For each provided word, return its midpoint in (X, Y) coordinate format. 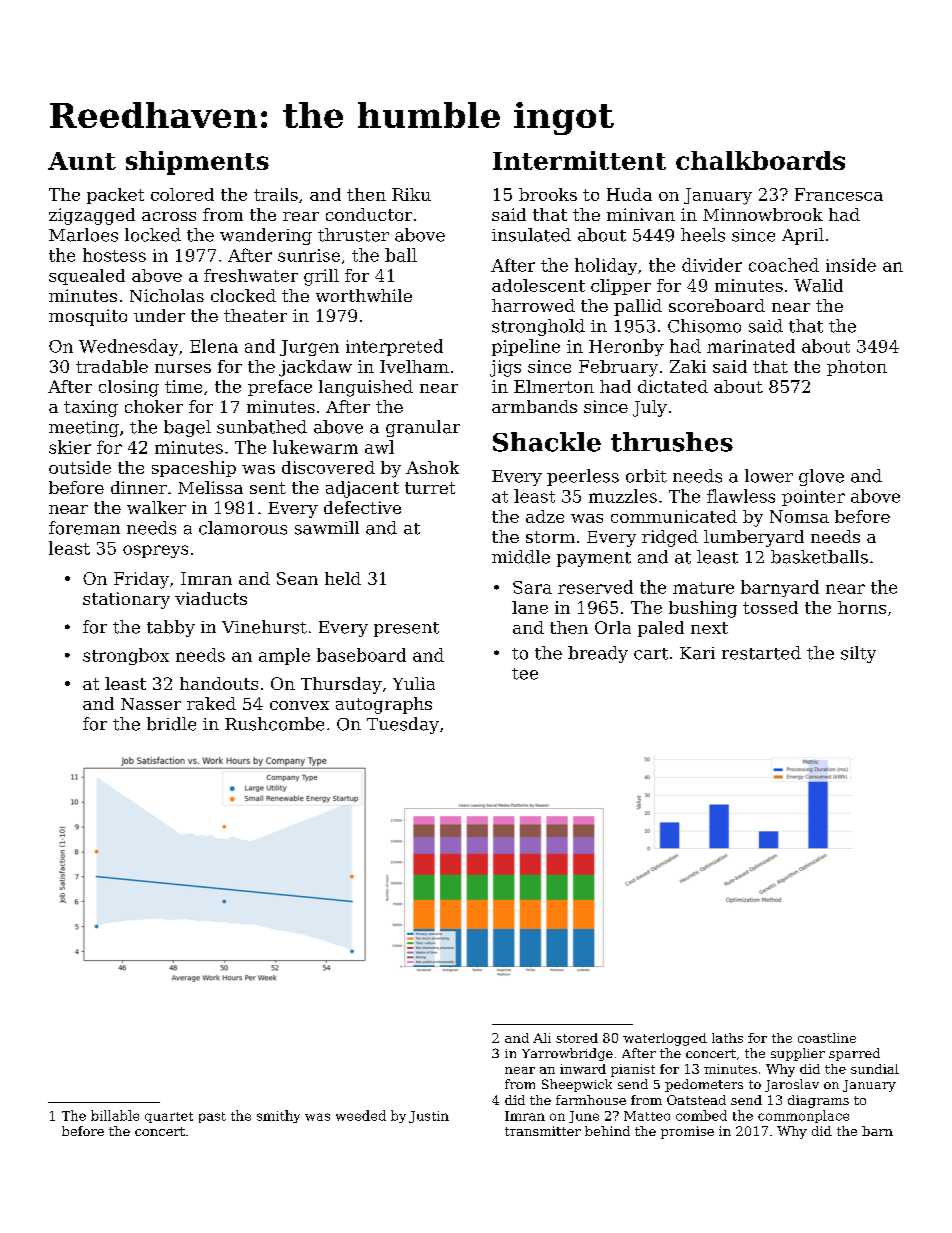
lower (769, 476)
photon (857, 368)
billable (115, 1115)
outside (80, 467)
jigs (505, 368)
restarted (761, 653)
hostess (114, 255)
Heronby (626, 347)
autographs (384, 705)
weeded (361, 1115)
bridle (171, 724)
